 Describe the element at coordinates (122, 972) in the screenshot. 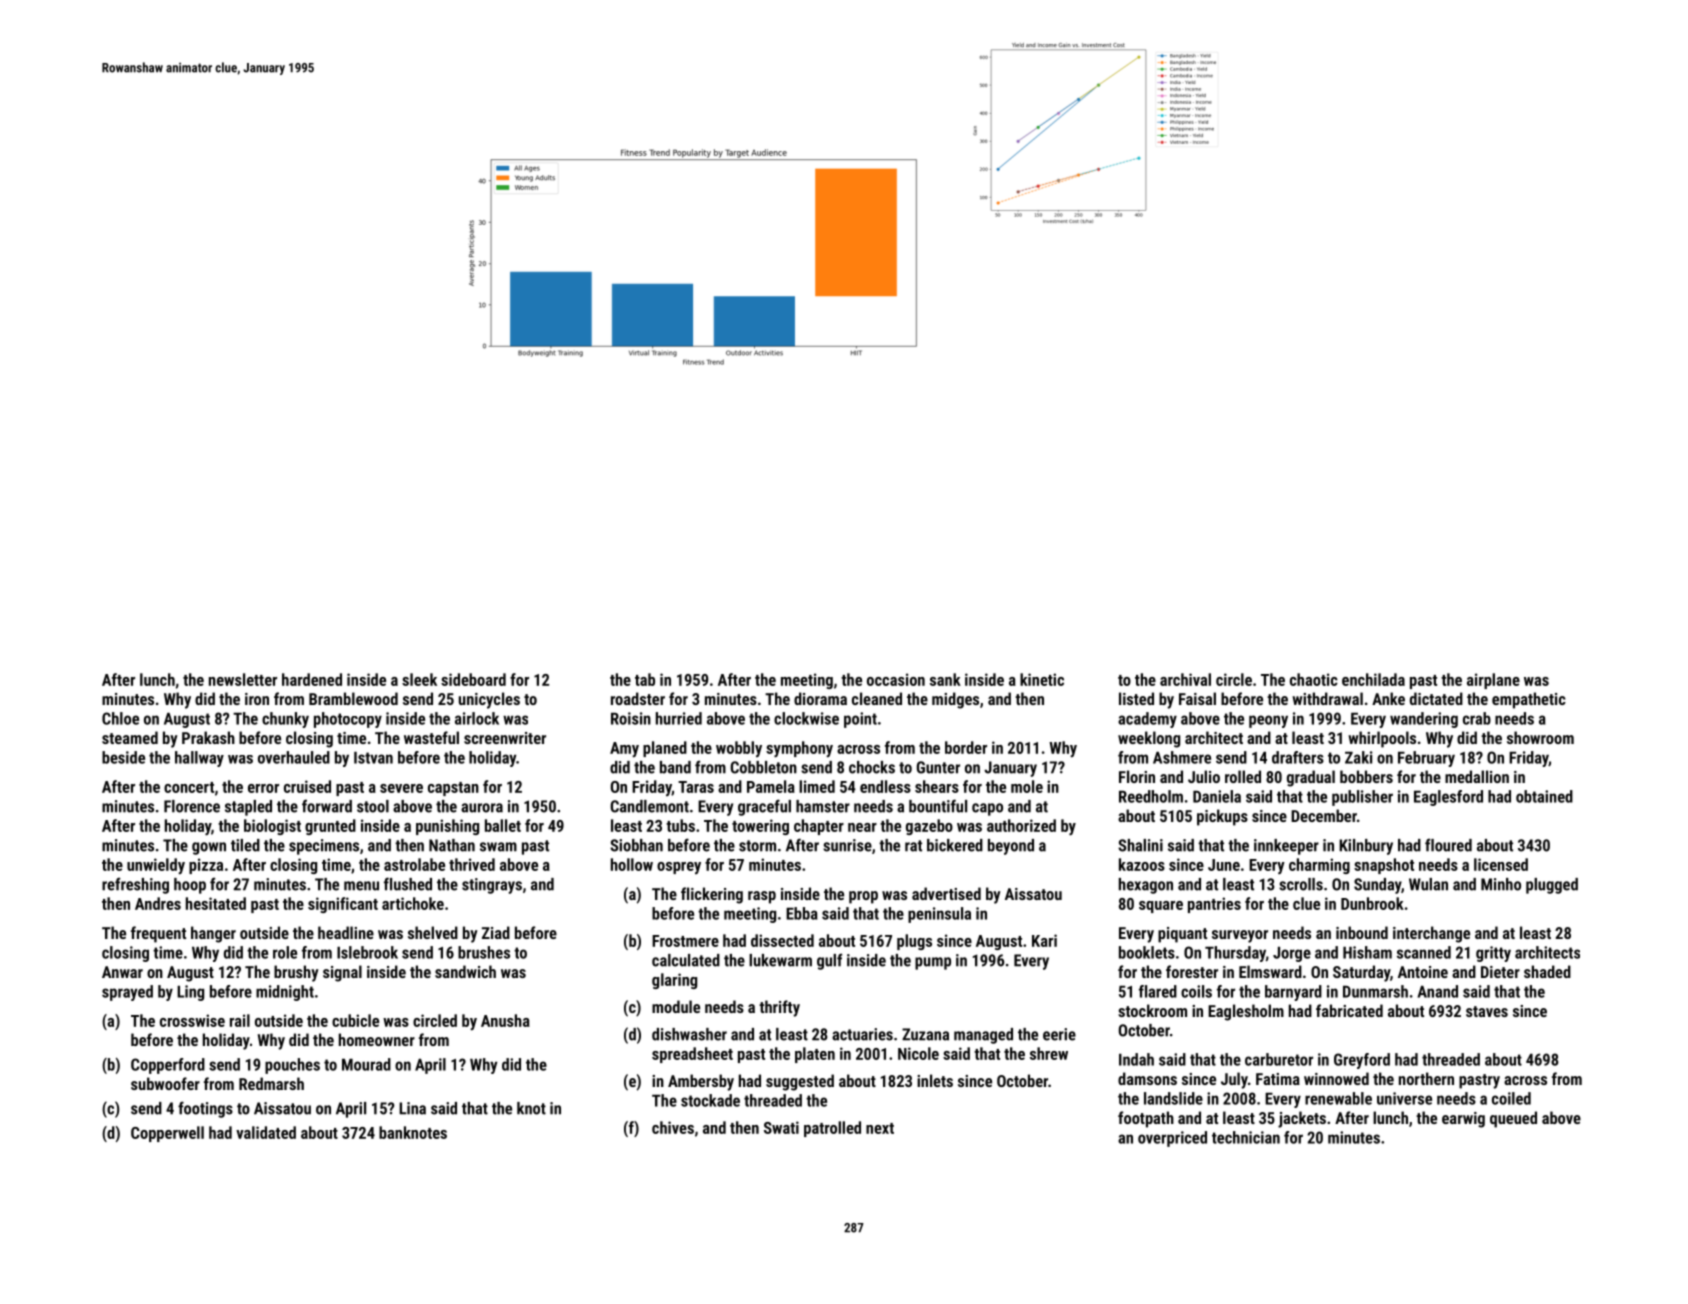

I see `Anwar` at that location.
